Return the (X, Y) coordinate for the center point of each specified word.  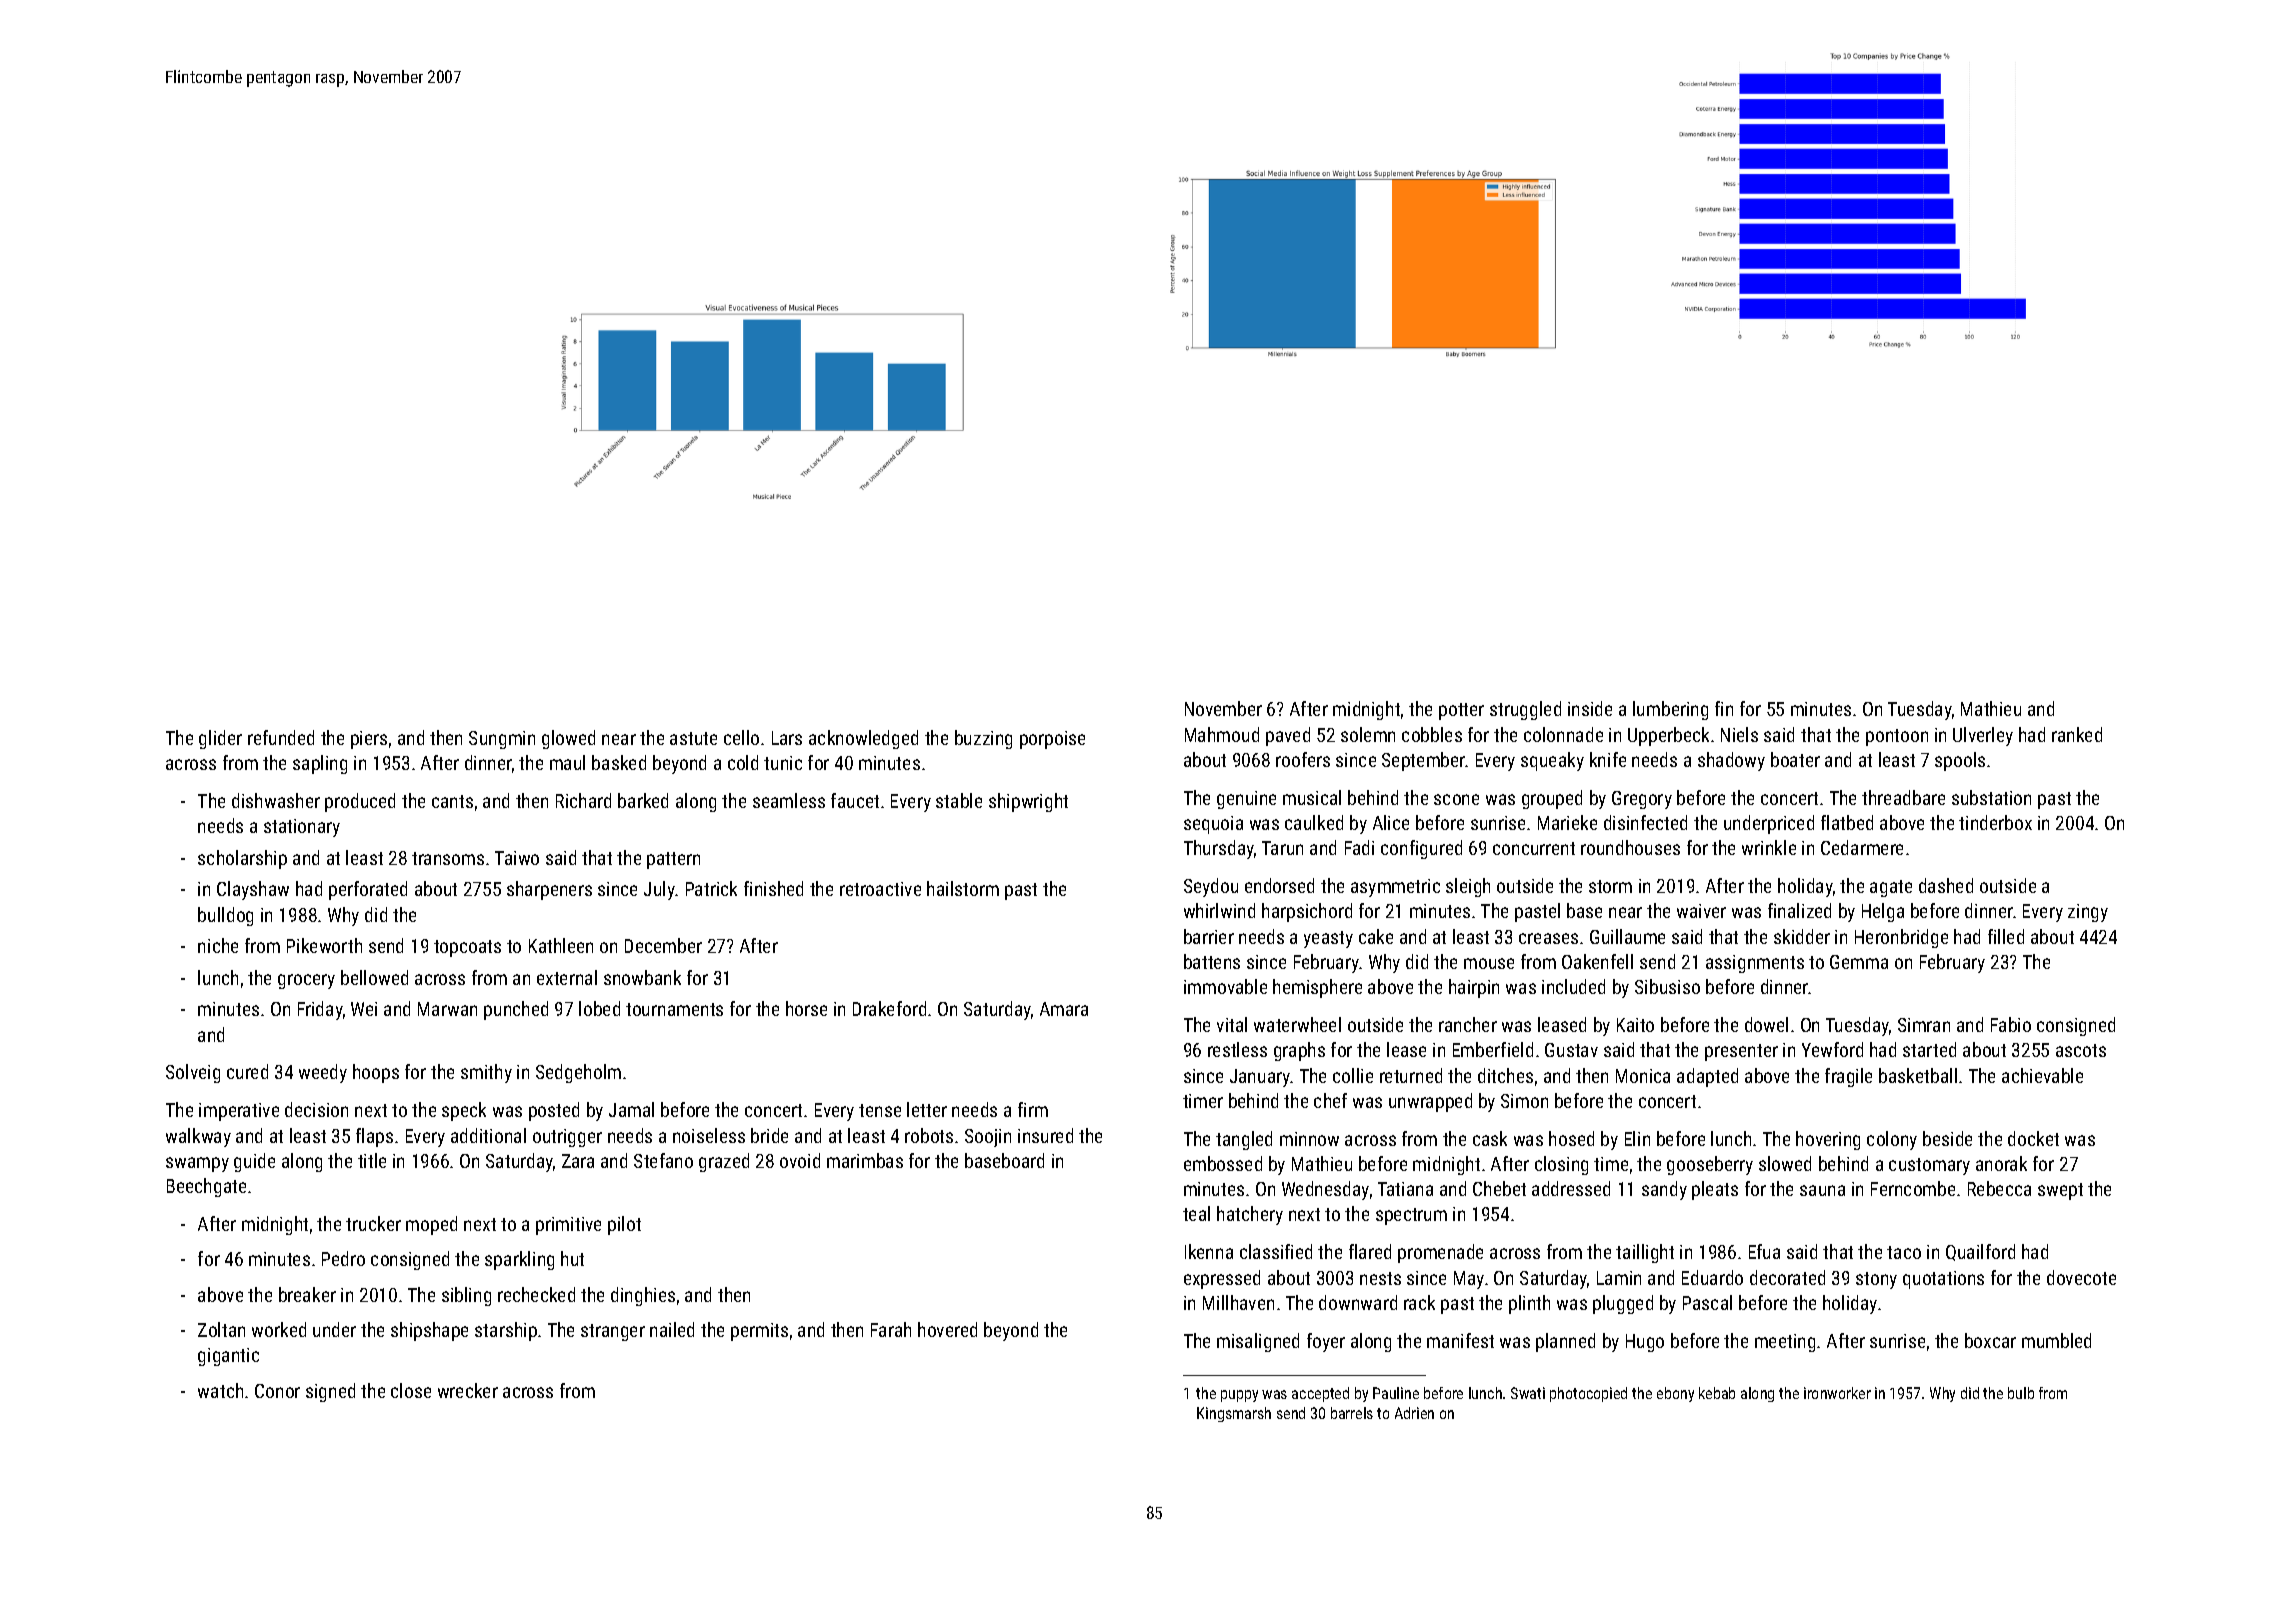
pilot (624, 1225)
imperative (239, 1112)
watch (220, 1390)
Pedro (343, 1258)
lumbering (1670, 710)
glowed (568, 739)
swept (2060, 1191)
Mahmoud (1222, 734)
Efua (1764, 1251)
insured (1045, 1135)
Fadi (1359, 847)
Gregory (1642, 800)
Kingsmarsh (1234, 1414)
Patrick (711, 888)
